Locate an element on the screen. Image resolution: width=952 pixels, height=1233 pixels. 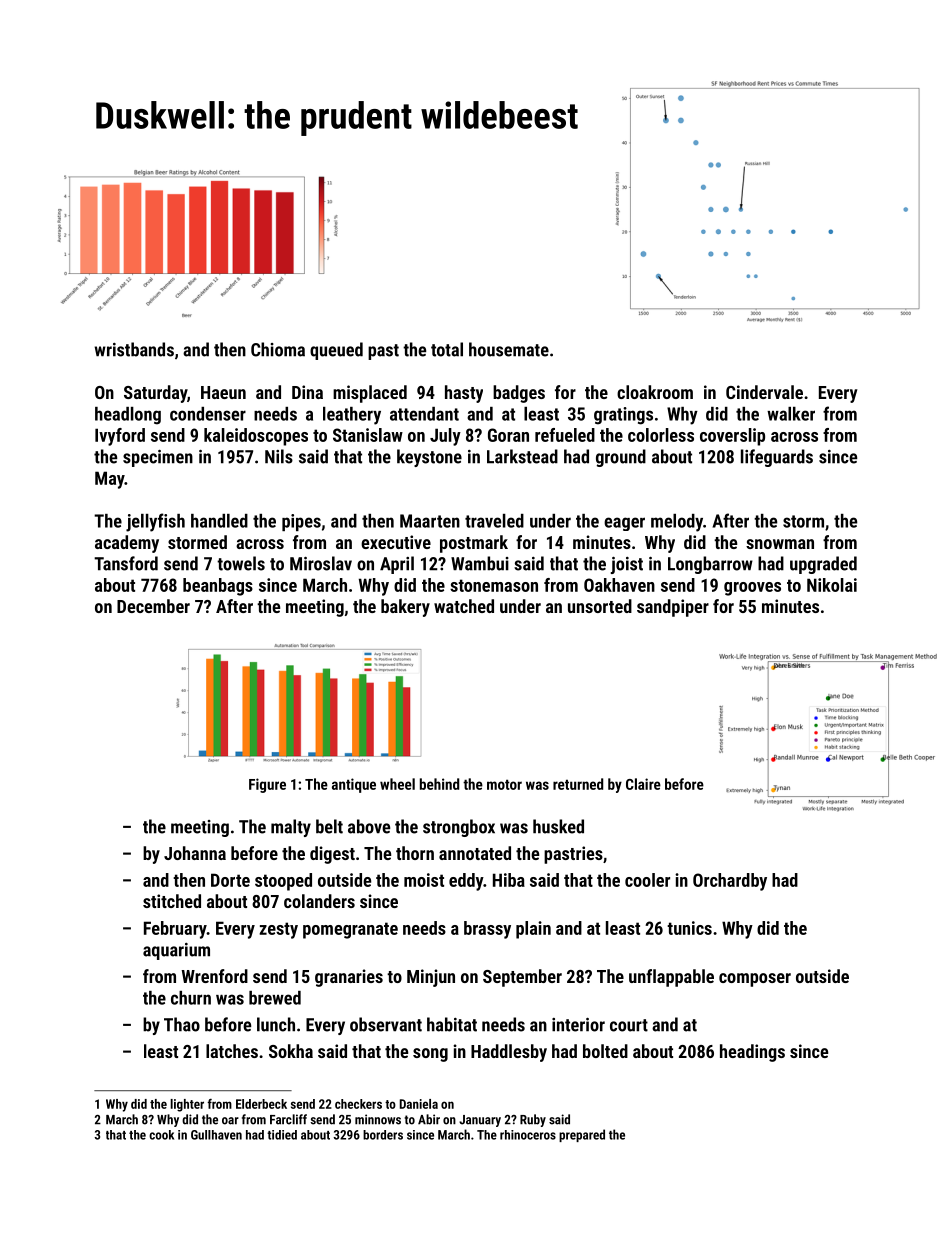
lunch is located at coordinates (276, 1024).
